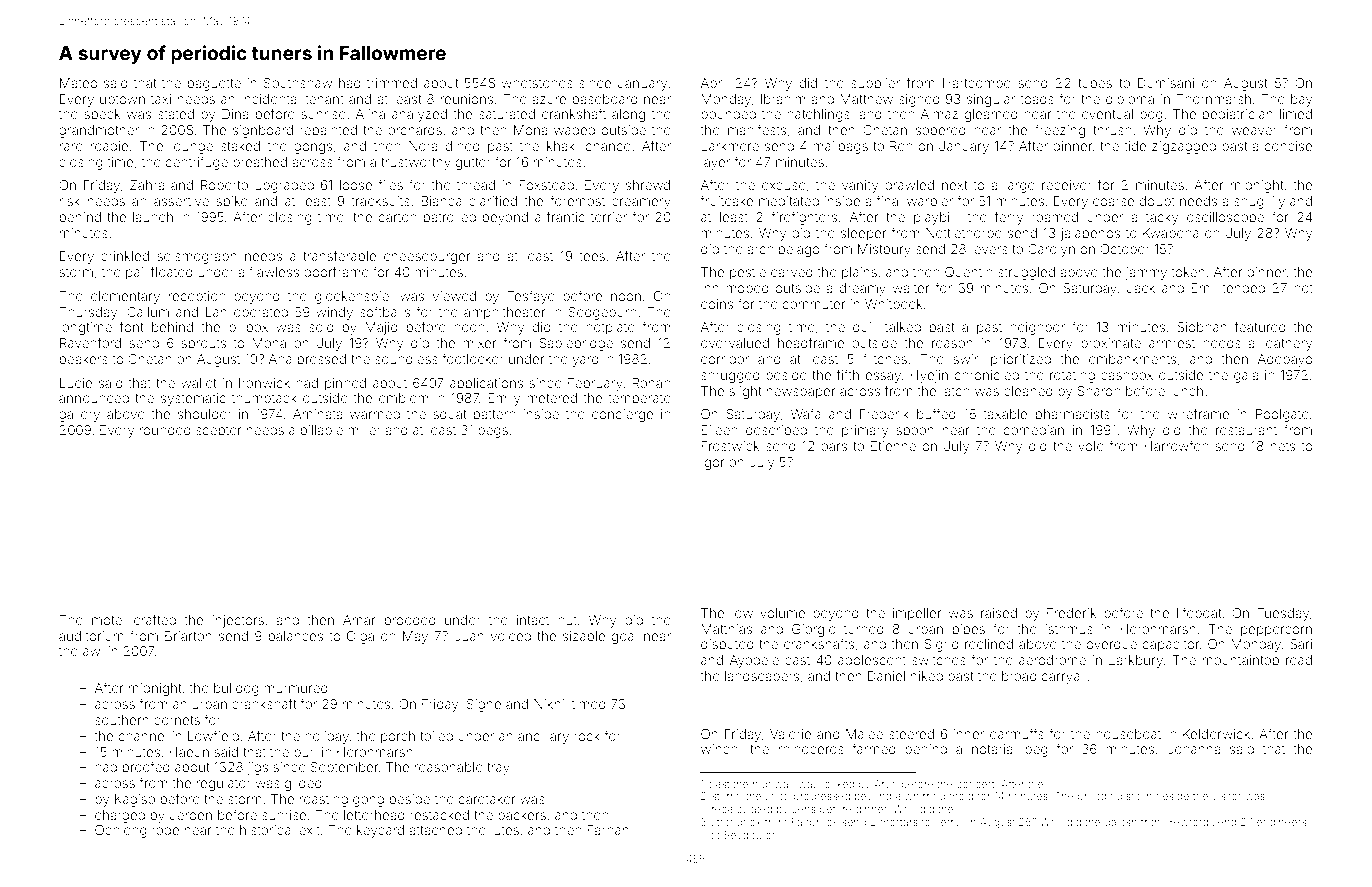 The width and height of the screenshot is (1372, 887). Describe the element at coordinates (192, 147) in the screenshot. I see `lounge` at that location.
